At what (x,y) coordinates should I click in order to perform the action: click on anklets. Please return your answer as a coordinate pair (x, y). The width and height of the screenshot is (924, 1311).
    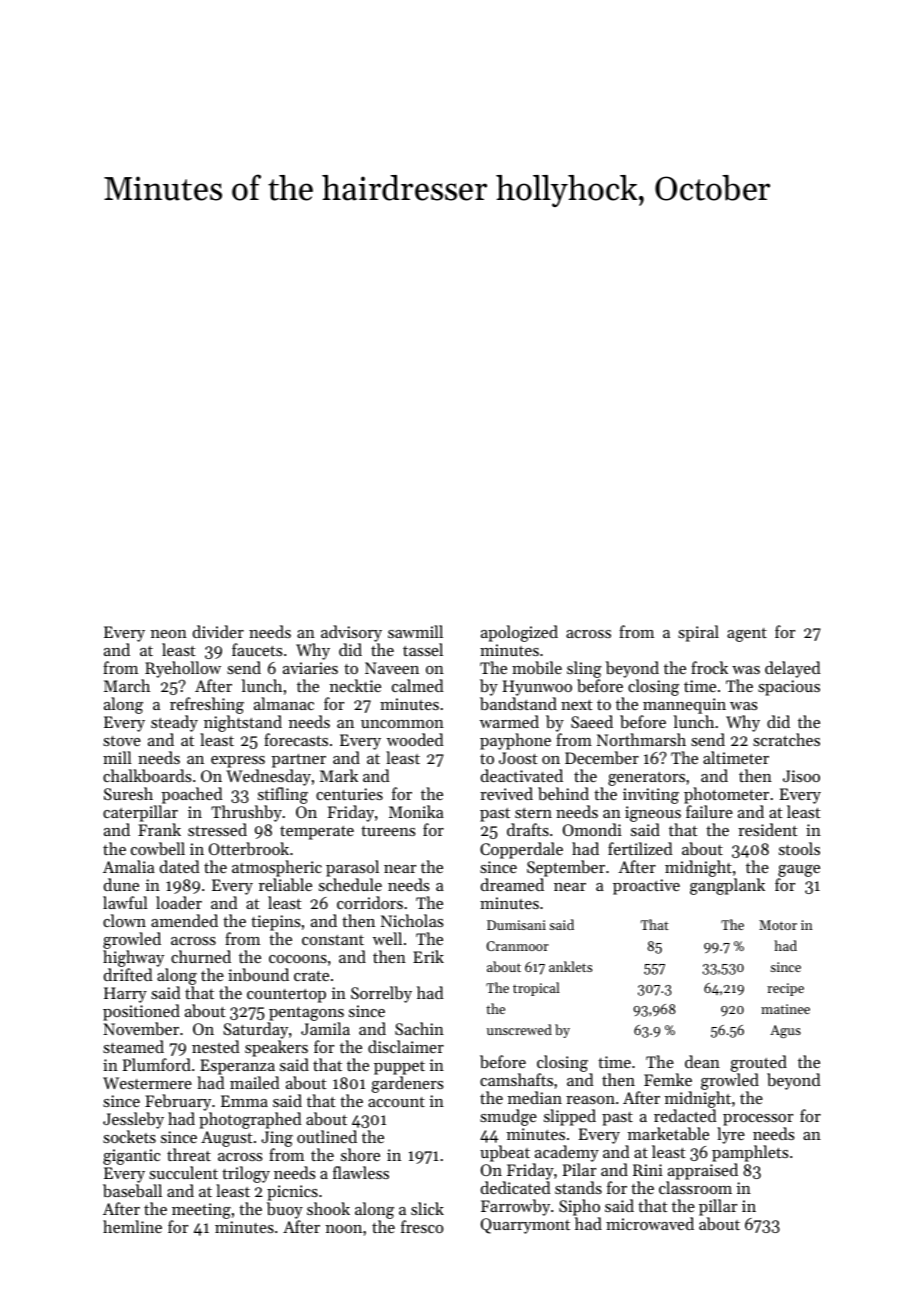
    Looking at the image, I should click on (570, 966).
